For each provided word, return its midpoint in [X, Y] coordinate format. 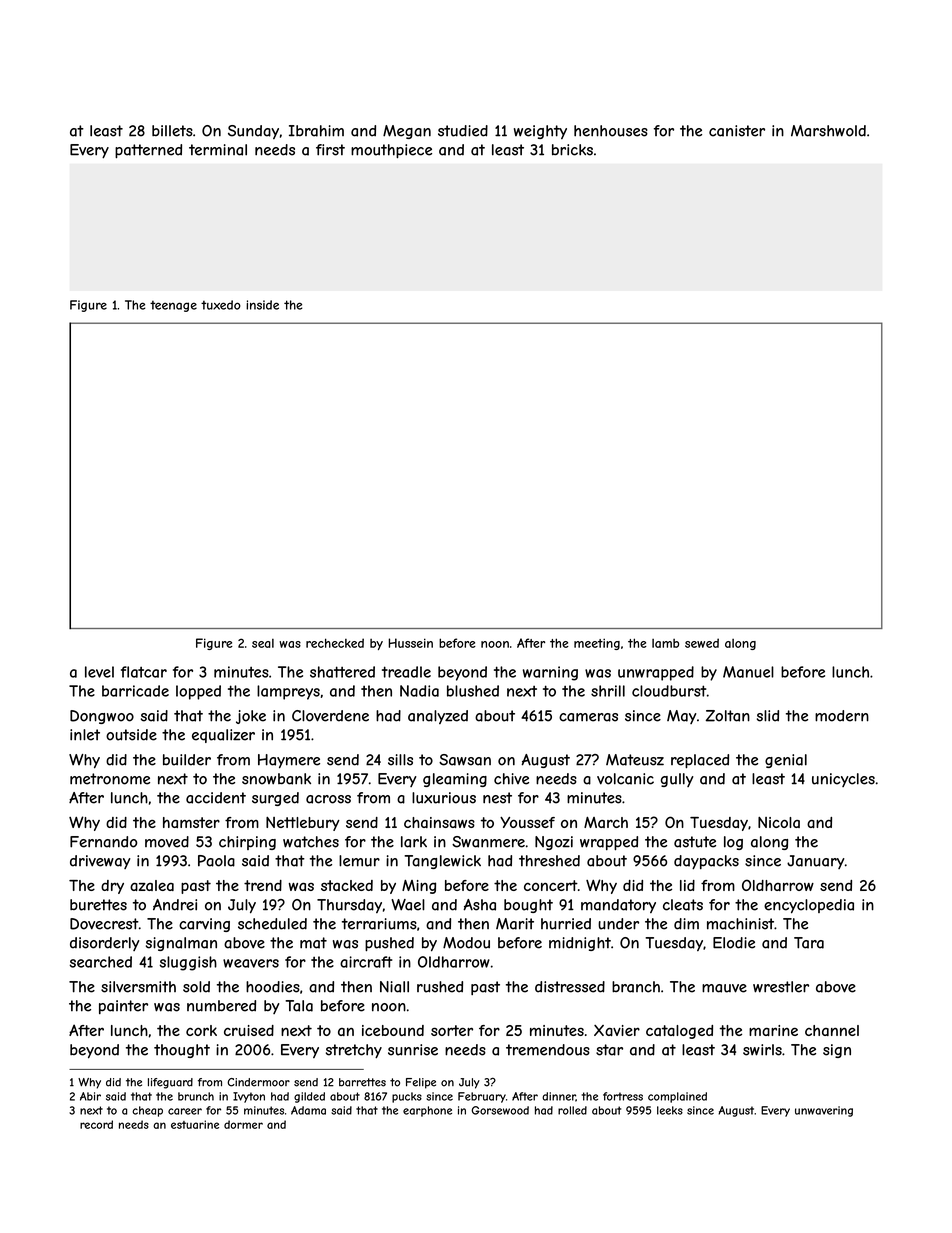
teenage [173, 306]
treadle [406, 672]
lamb [665, 643]
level [99, 672]
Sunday [253, 132]
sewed [702, 643]
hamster [191, 822]
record [96, 1124]
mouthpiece [391, 151]
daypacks [706, 862]
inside [262, 305]
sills [400, 760]
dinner [559, 1097]
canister [737, 131]
